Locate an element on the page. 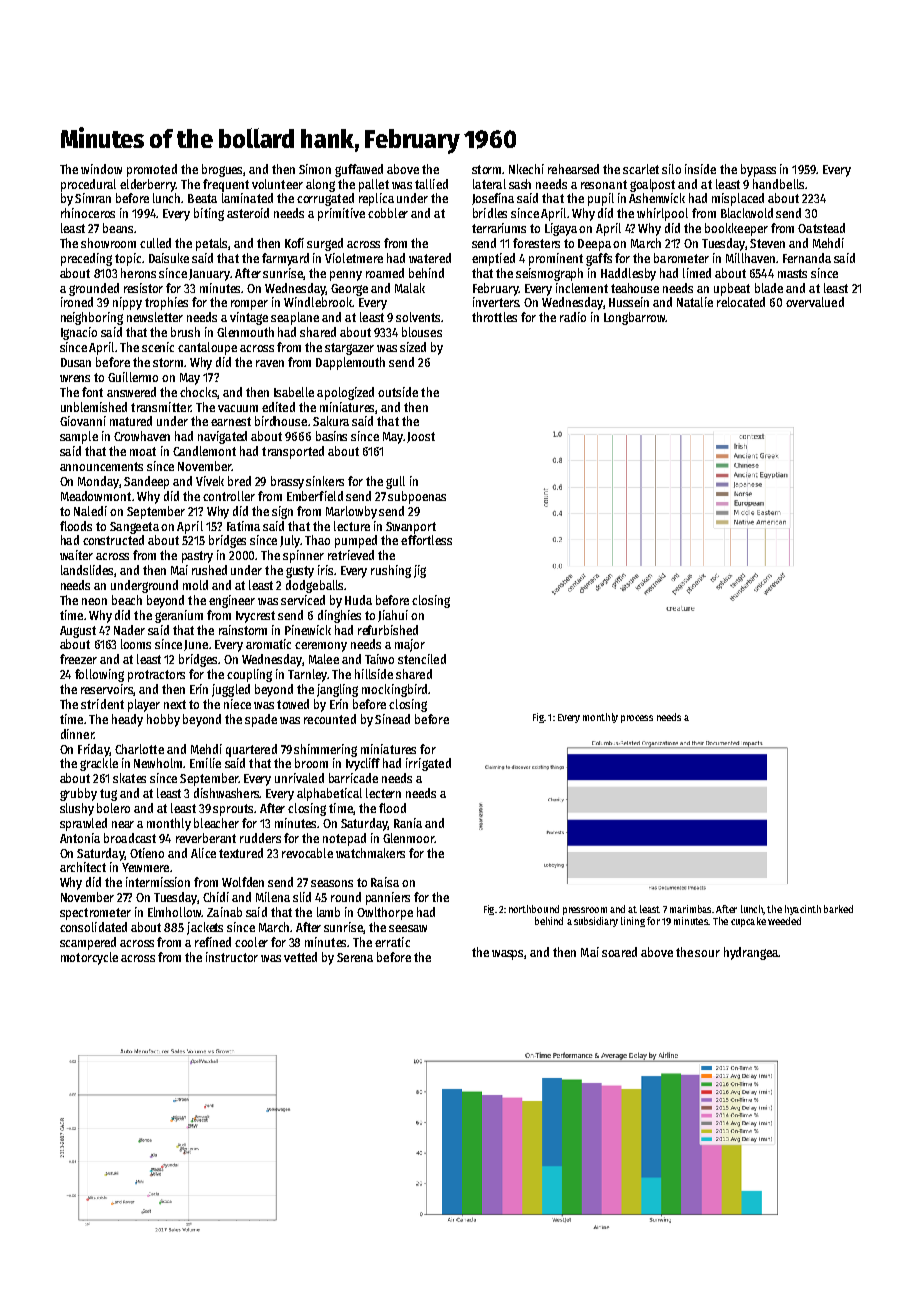 This image has height=1308, width=924. rehearsed is located at coordinates (573, 169).
